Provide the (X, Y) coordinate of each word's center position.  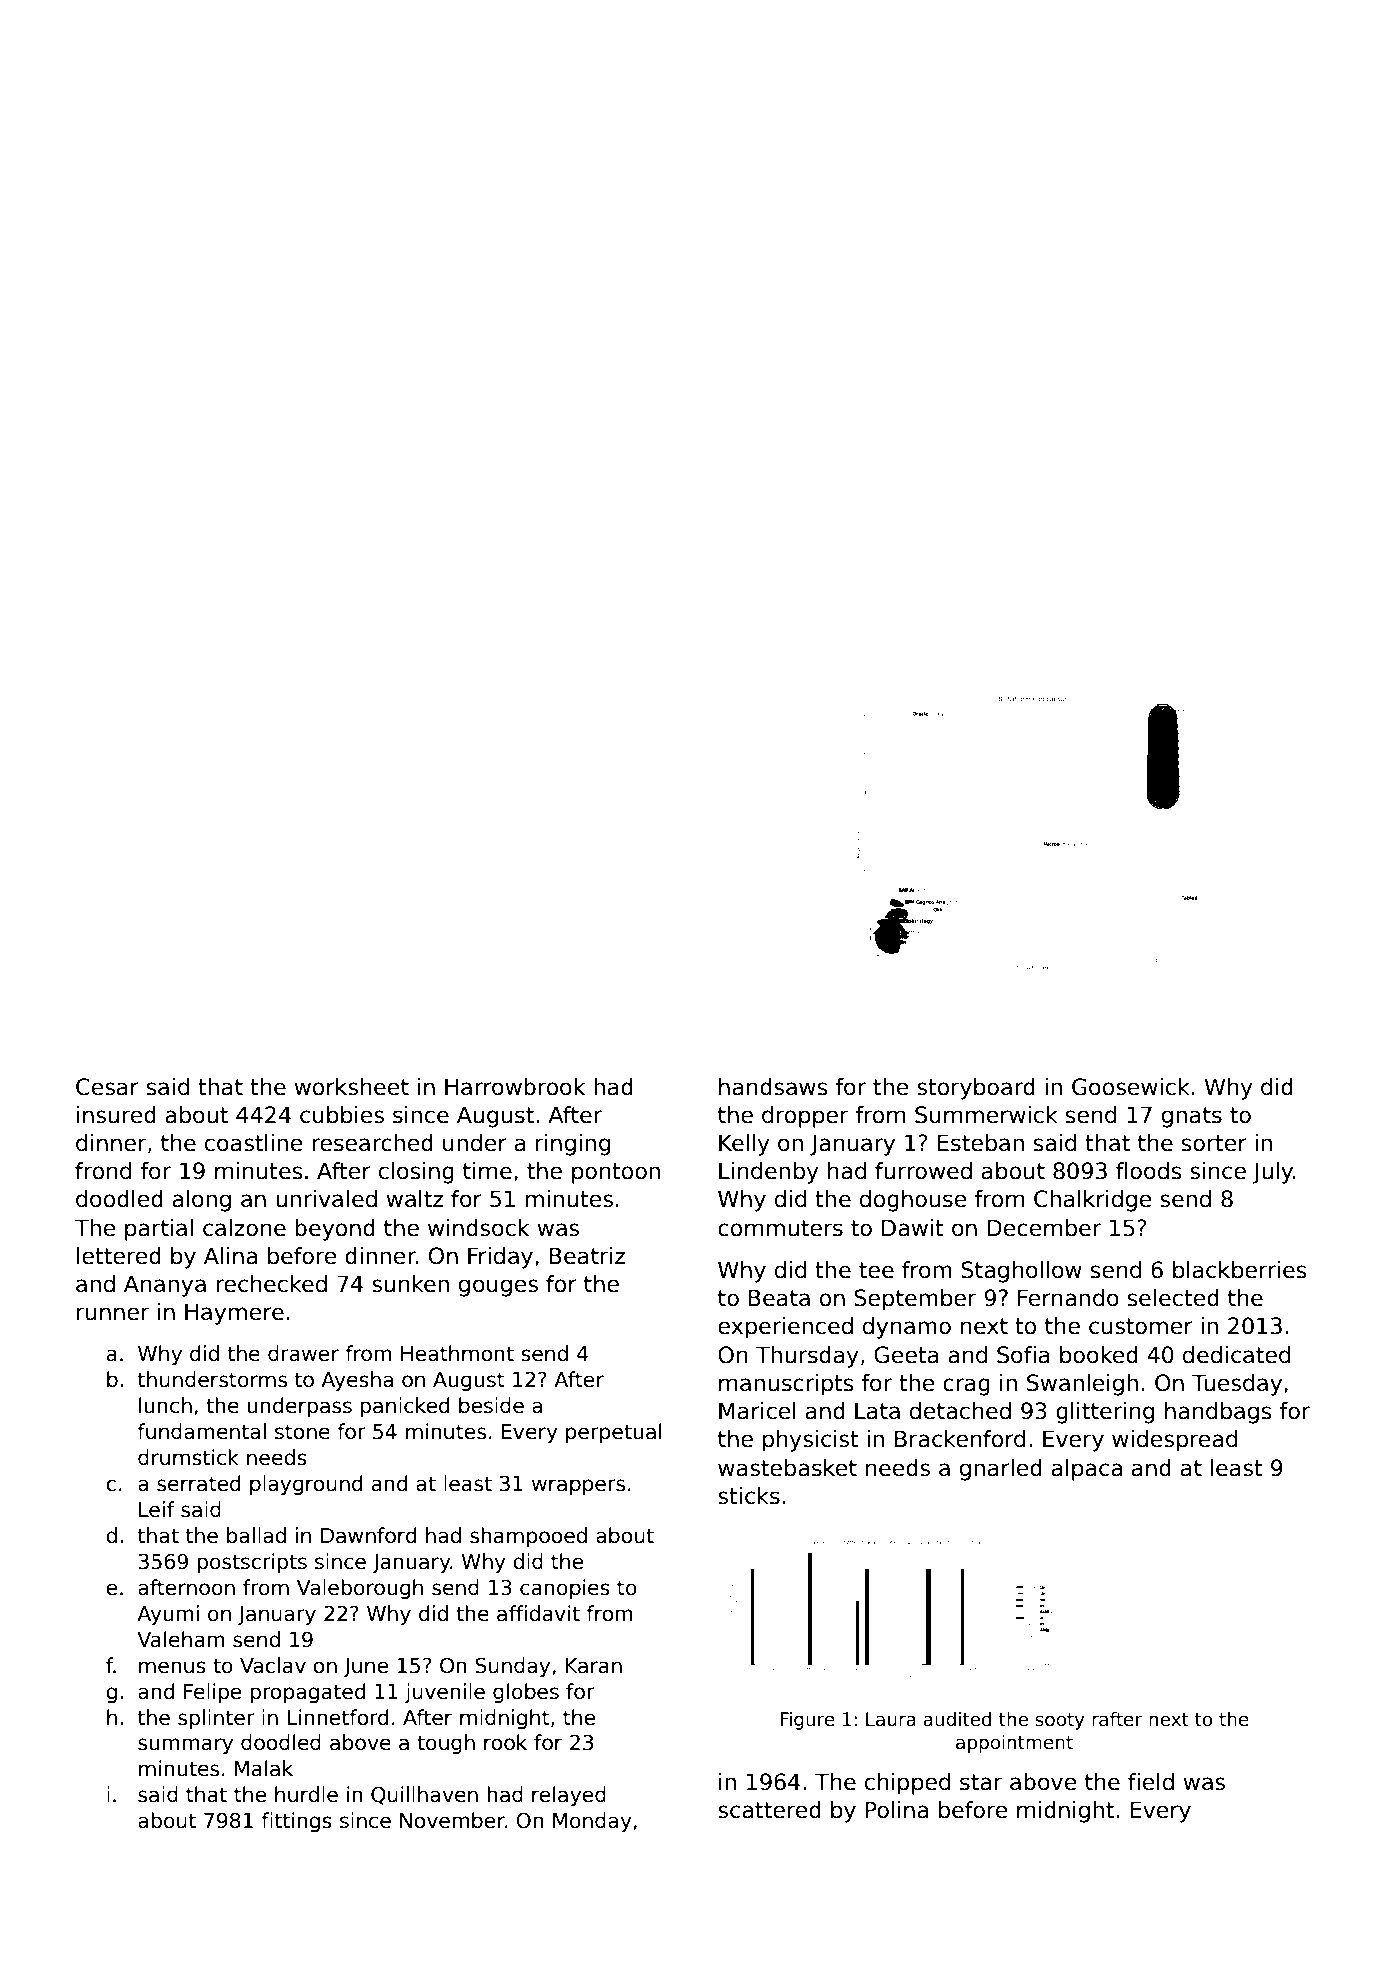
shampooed (528, 1537)
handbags (1218, 1413)
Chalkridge (1092, 1201)
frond (103, 1171)
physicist (811, 1441)
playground (306, 1485)
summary (185, 1746)
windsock (478, 1228)
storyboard (976, 1089)
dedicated (1236, 1355)
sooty (1059, 1721)
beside (491, 1405)
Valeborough (360, 1589)
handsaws (773, 1087)
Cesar (107, 1087)
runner (113, 1314)
